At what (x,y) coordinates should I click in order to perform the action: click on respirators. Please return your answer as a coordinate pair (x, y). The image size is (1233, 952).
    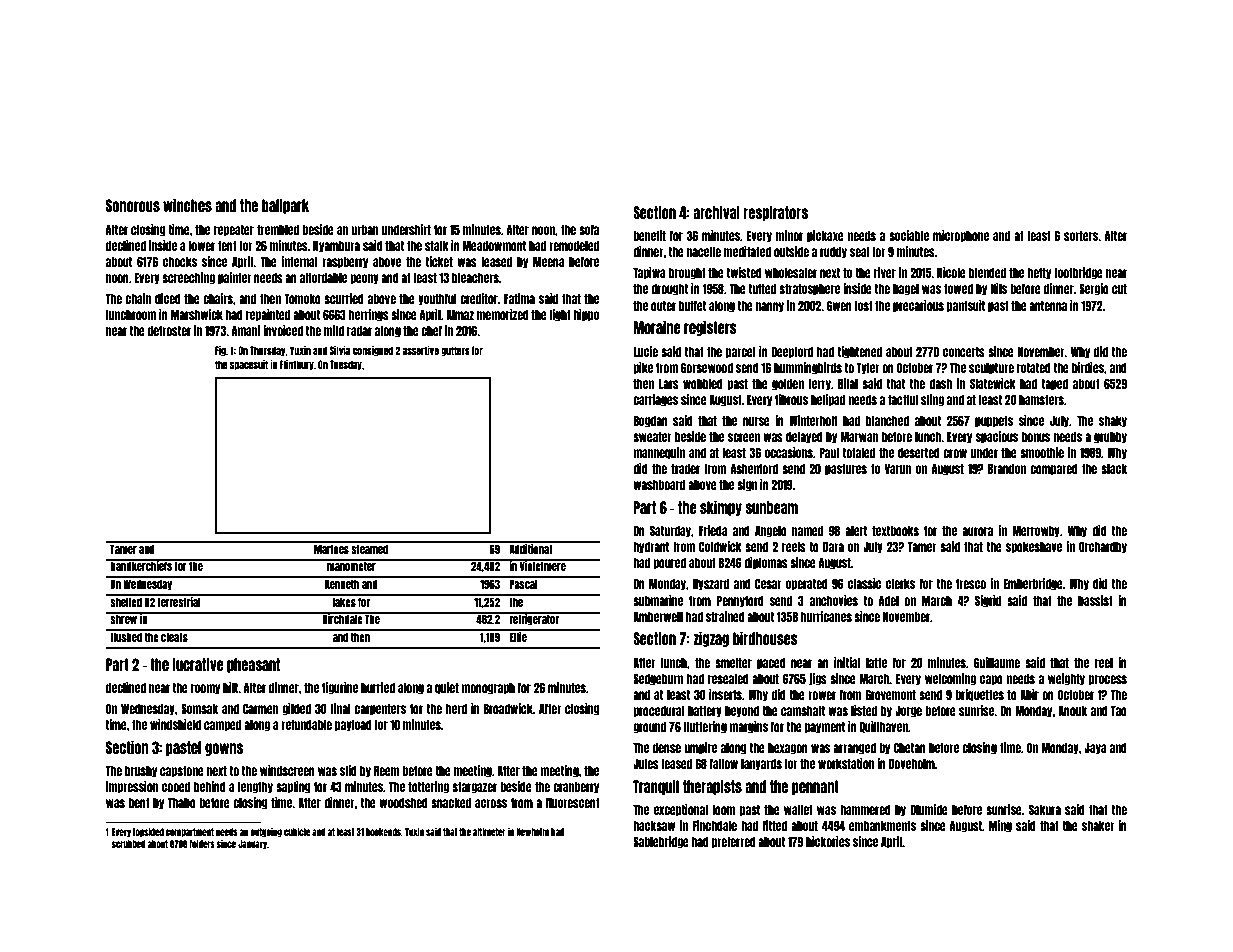
    Looking at the image, I should click on (775, 213).
